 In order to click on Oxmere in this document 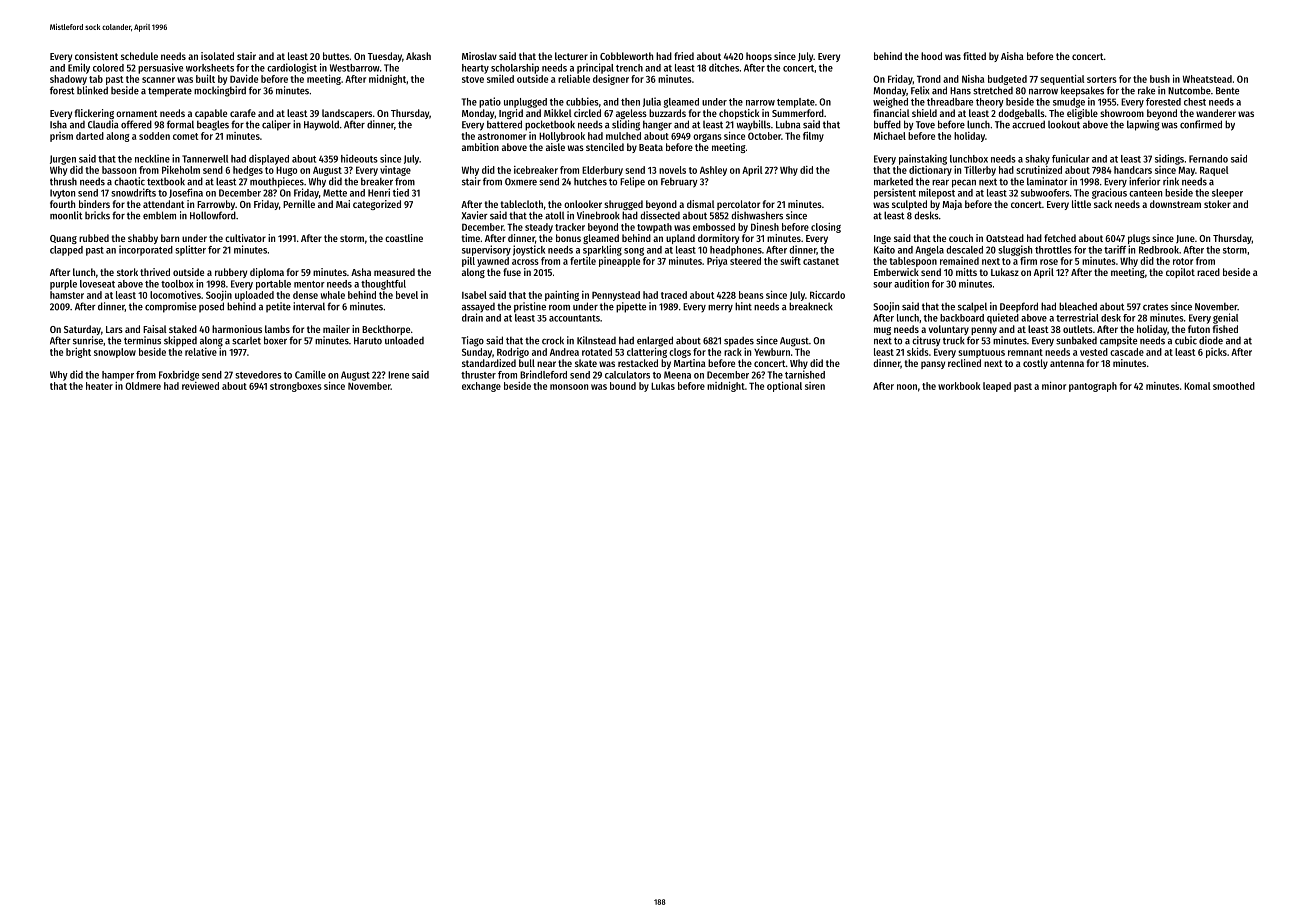, I will do `click(521, 182)`.
